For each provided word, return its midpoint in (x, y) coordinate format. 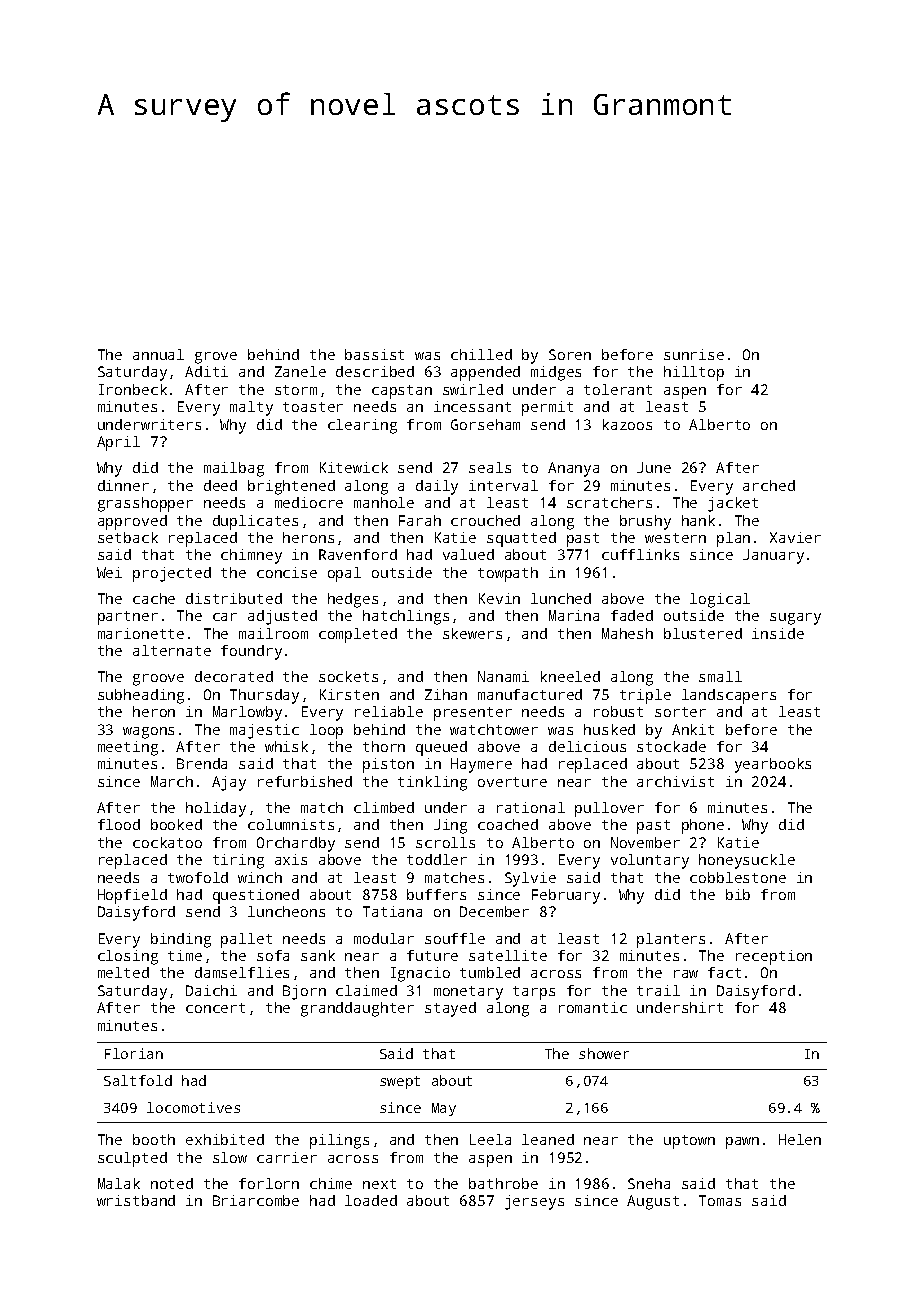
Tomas (720, 1200)
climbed (384, 807)
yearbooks (773, 765)
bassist (374, 354)
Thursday (264, 696)
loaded (371, 1200)
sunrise (694, 354)
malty (251, 408)
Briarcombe (256, 1200)
